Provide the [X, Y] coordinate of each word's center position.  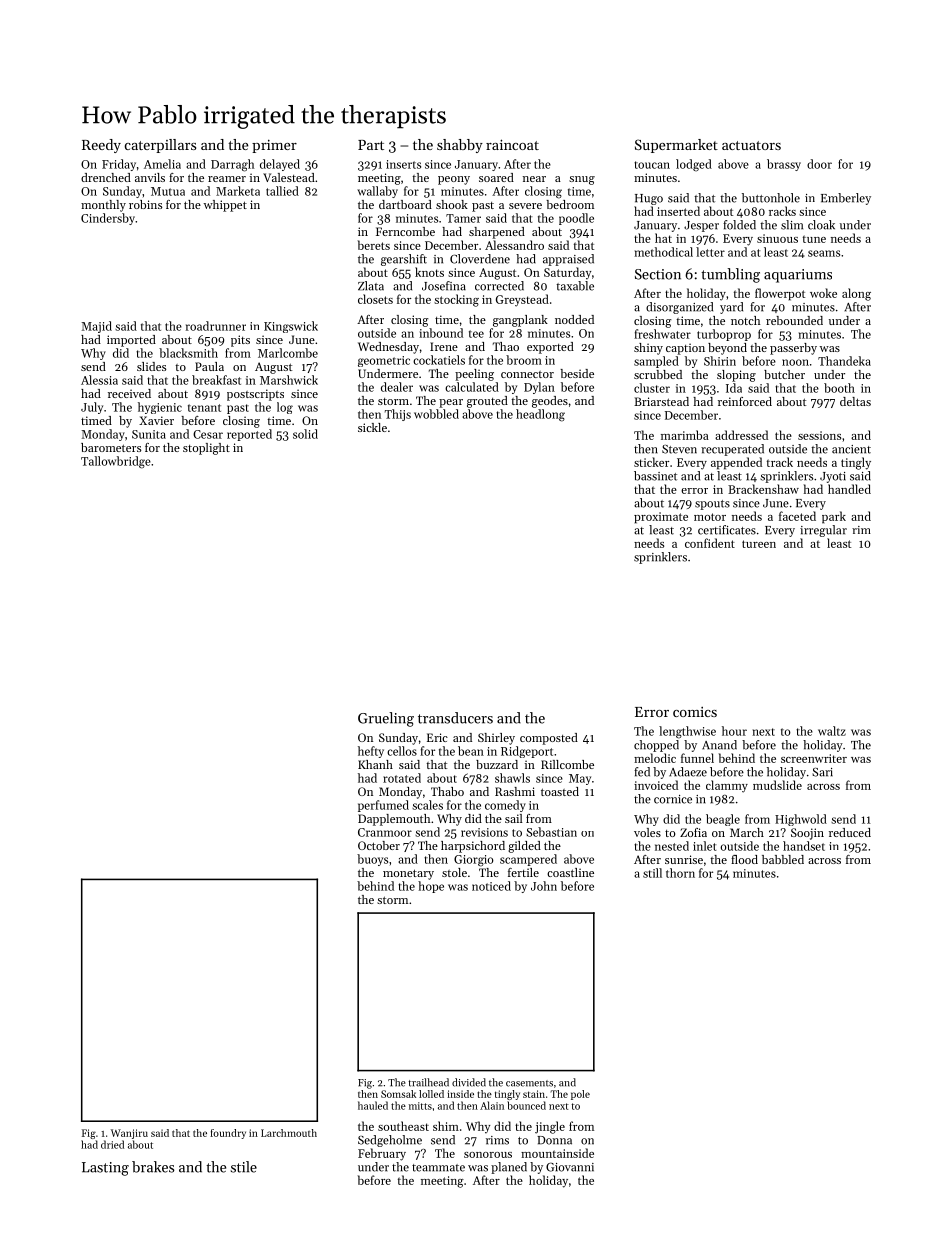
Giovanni [570, 1167]
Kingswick [291, 327]
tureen [759, 544]
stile [244, 1167]
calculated [472, 387]
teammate [438, 1168]
